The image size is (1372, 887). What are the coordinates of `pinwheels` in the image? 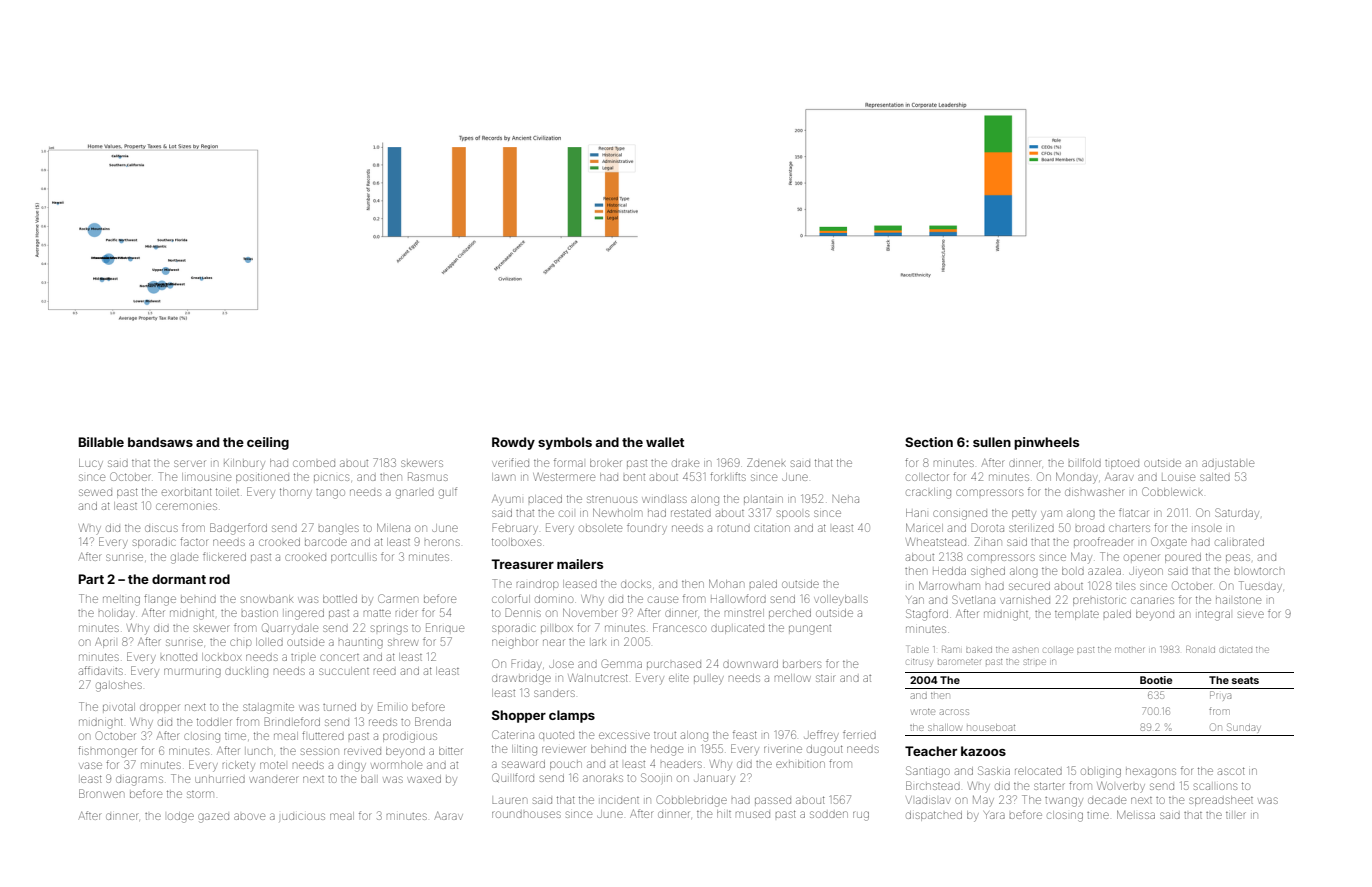 It's located at (1046, 443).
